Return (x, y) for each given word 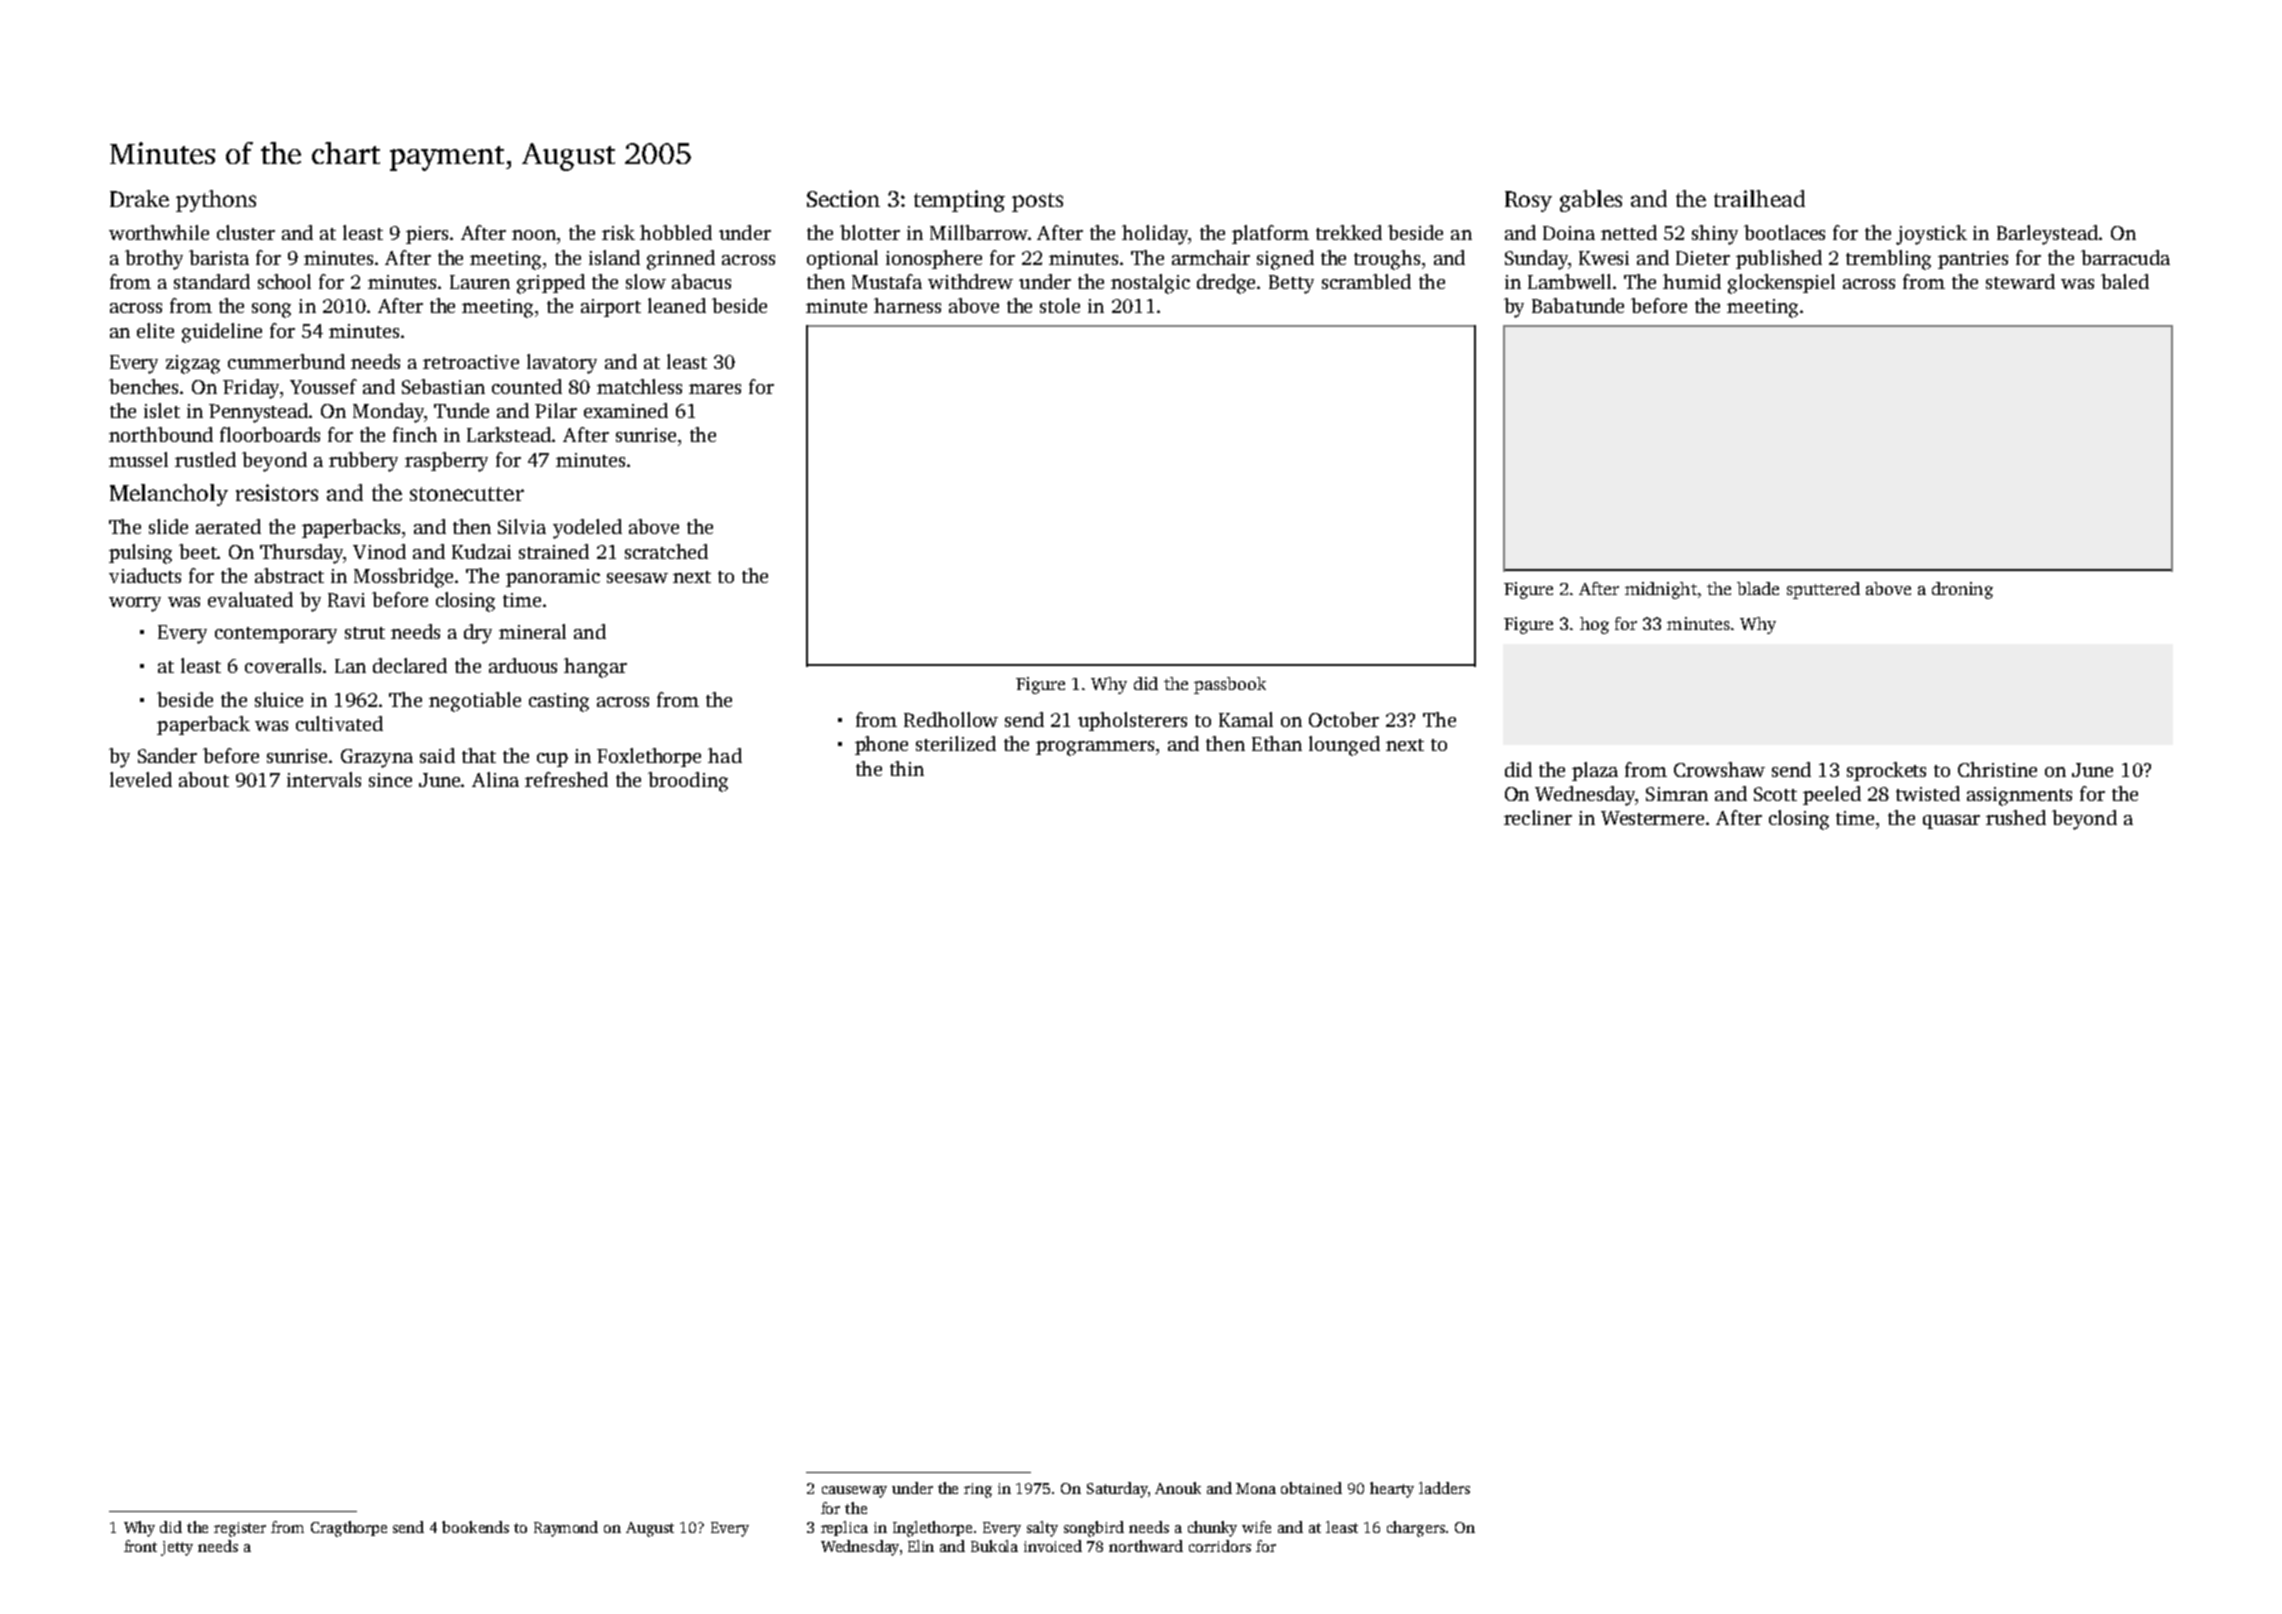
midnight (1661, 590)
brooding (688, 782)
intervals (324, 779)
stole (1060, 305)
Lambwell (1569, 281)
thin (907, 768)
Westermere (1652, 818)
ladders (1444, 1488)
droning (1962, 590)
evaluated (250, 599)
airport (611, 308)
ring (978, 1490)
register (240, 1529)
